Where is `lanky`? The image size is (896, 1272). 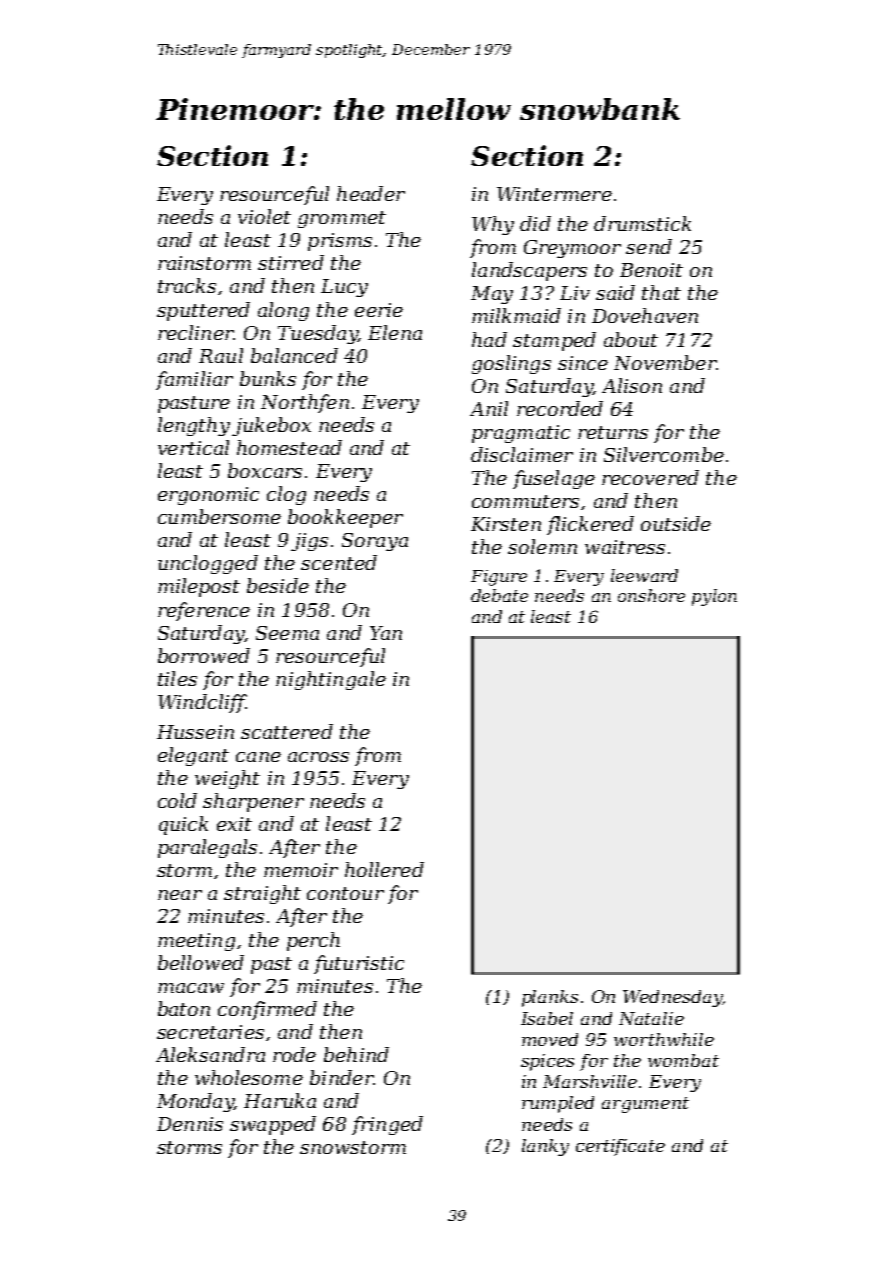 lanky is located at coordinates (545, 1147).
